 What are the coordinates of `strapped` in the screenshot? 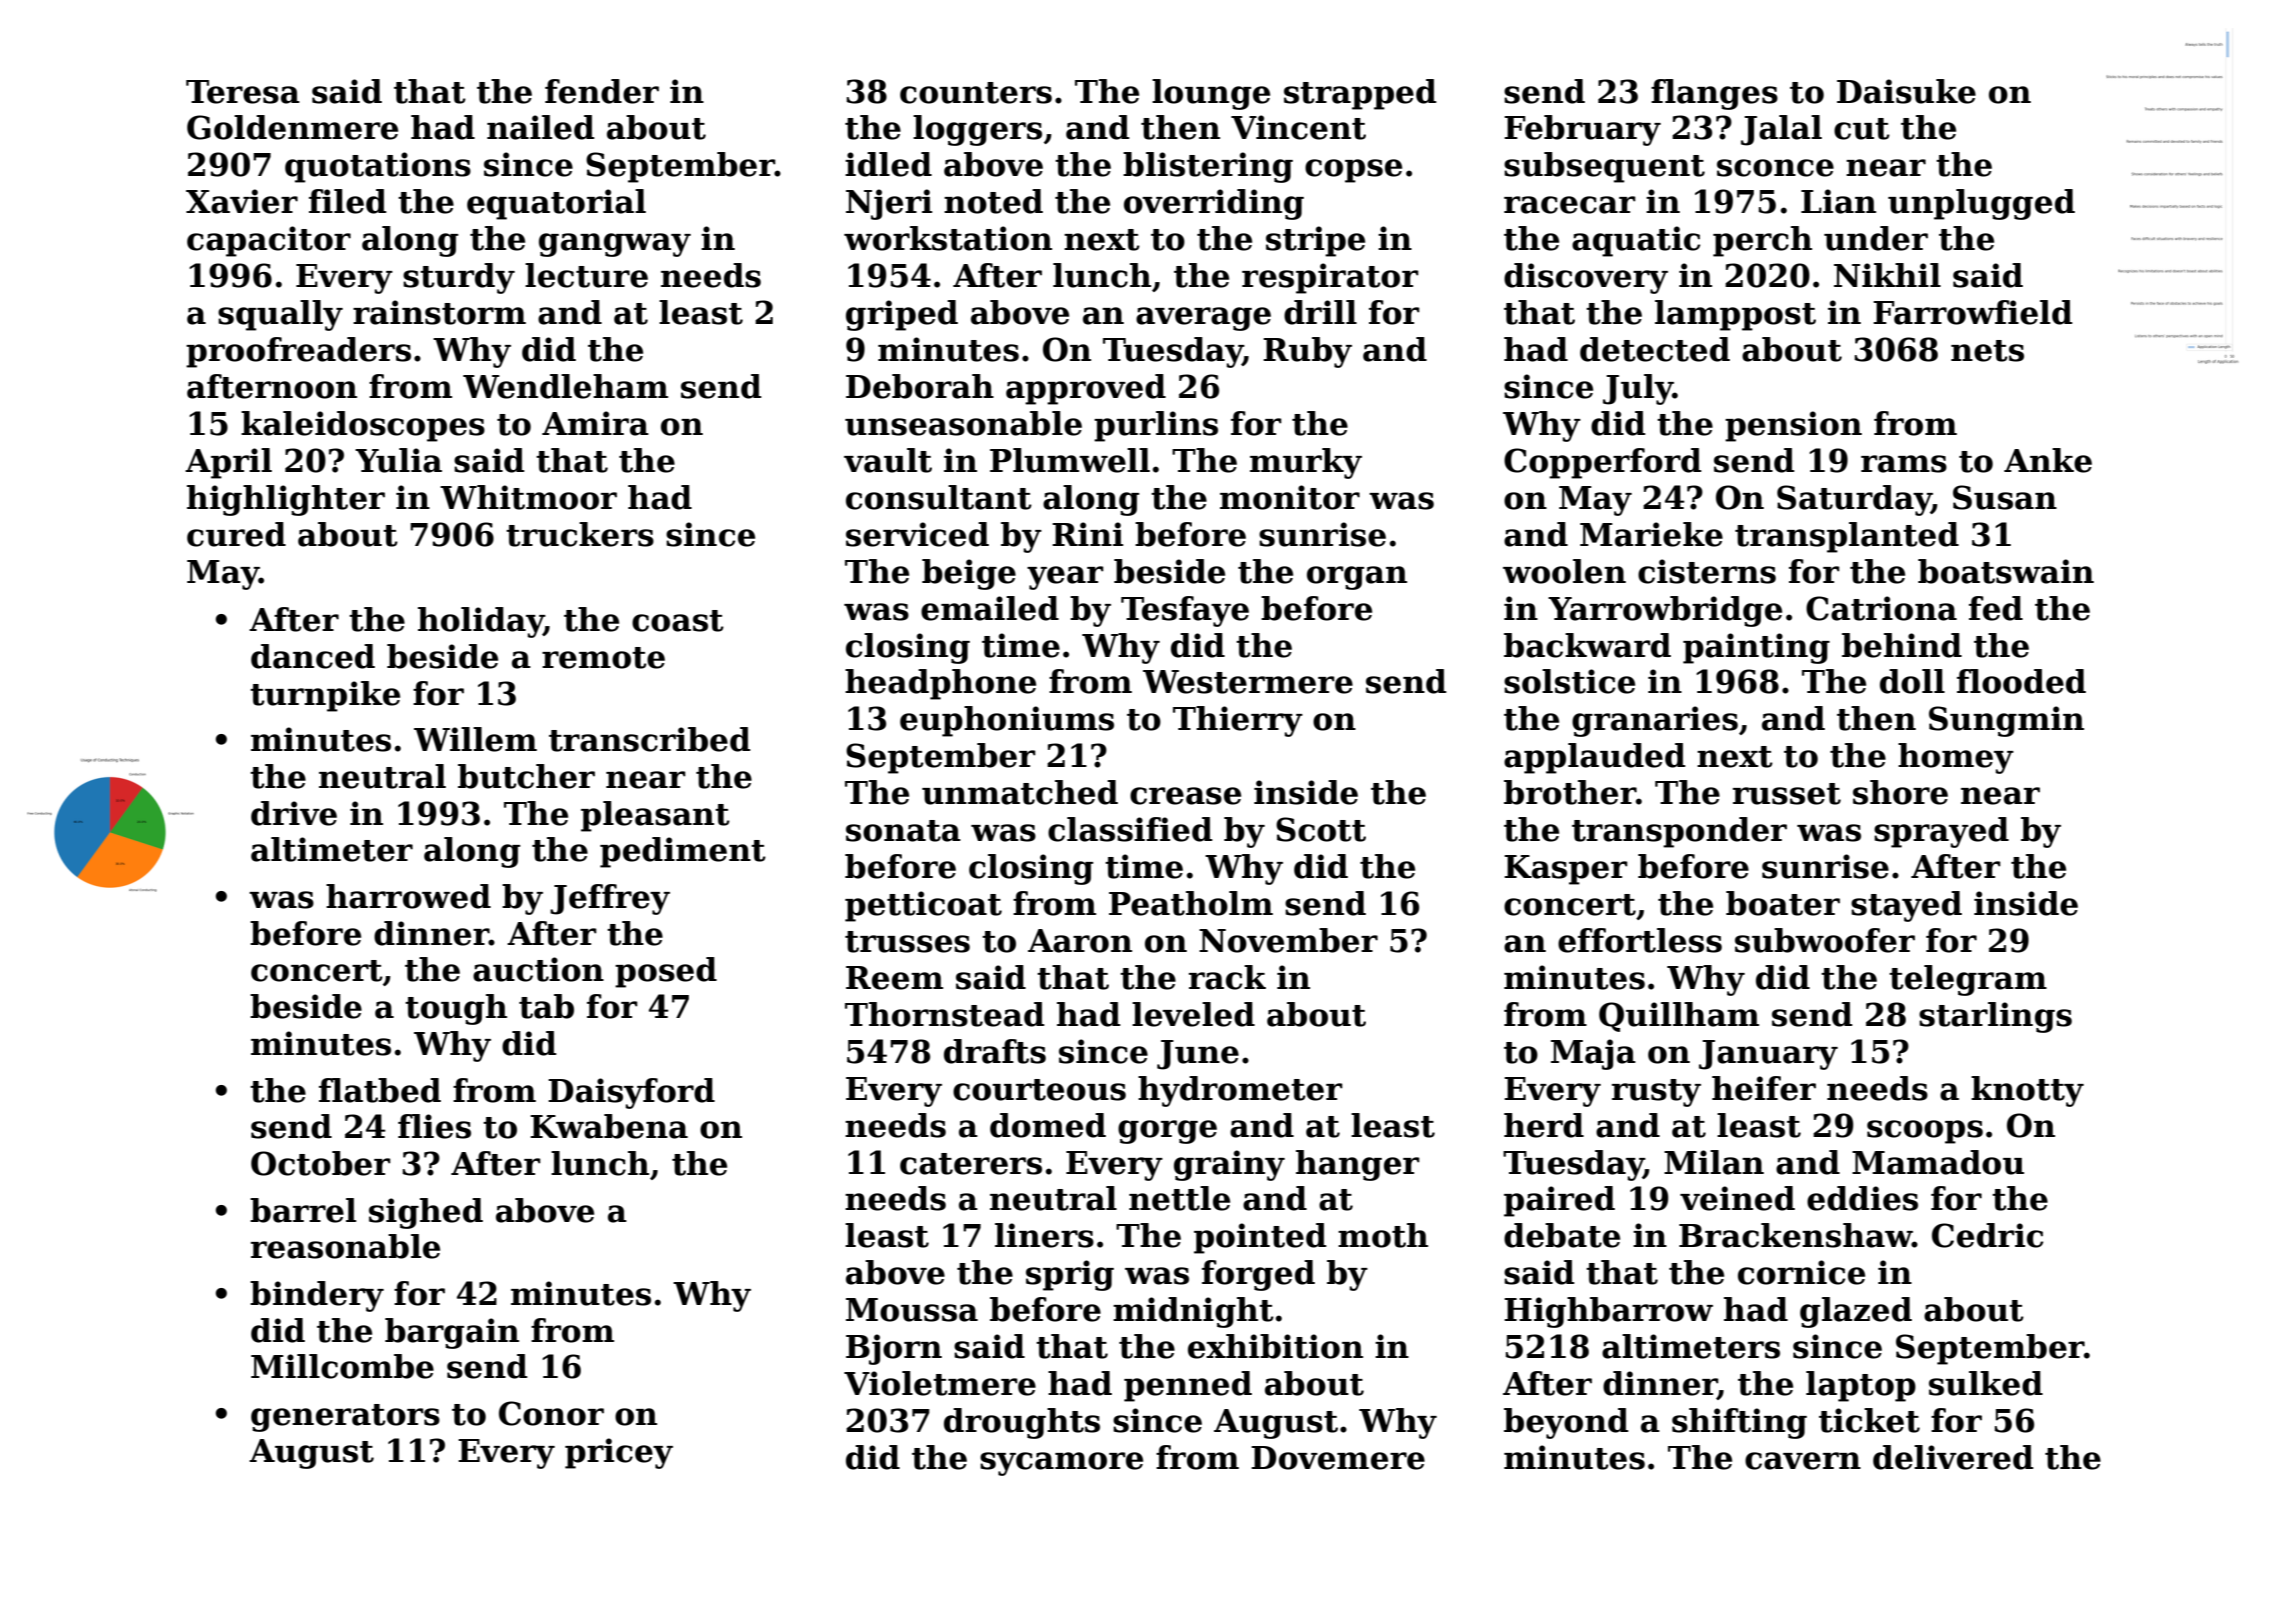 It's located at (1360, 94).
